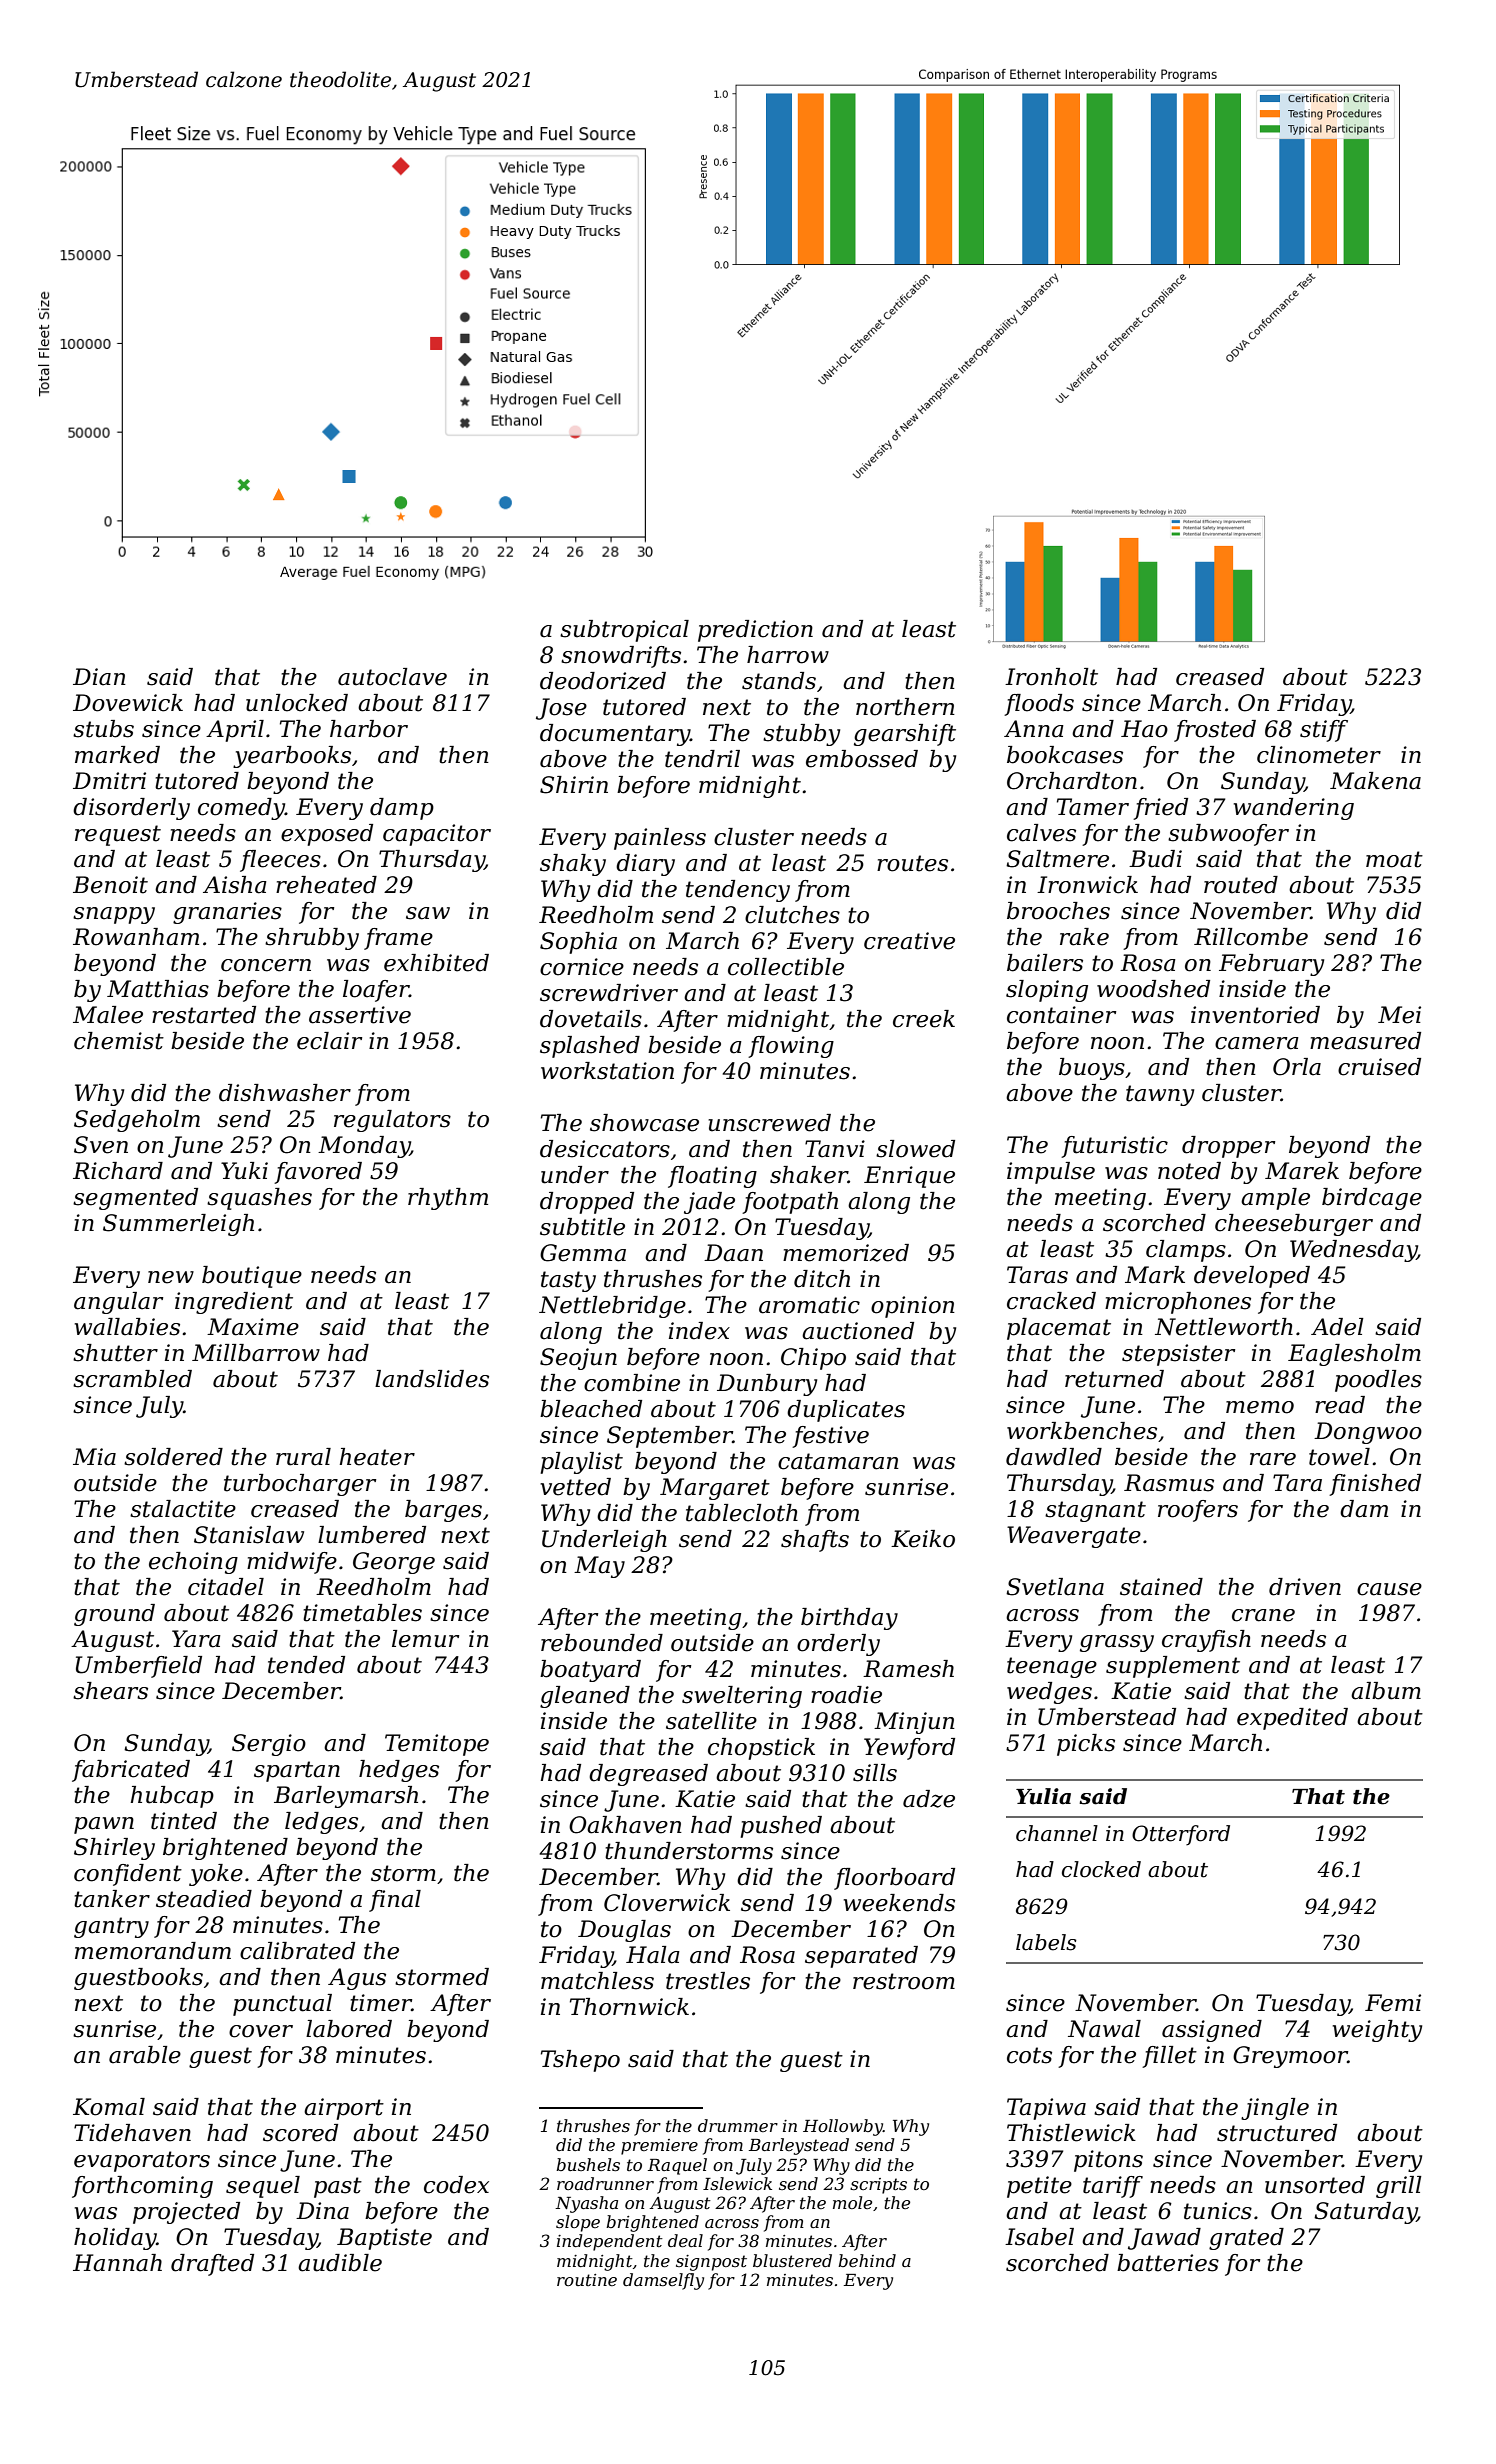  What do you see at coordinates (394, 1563) in the screenshot?
I see `George` at bounding box center [394, 1563].
